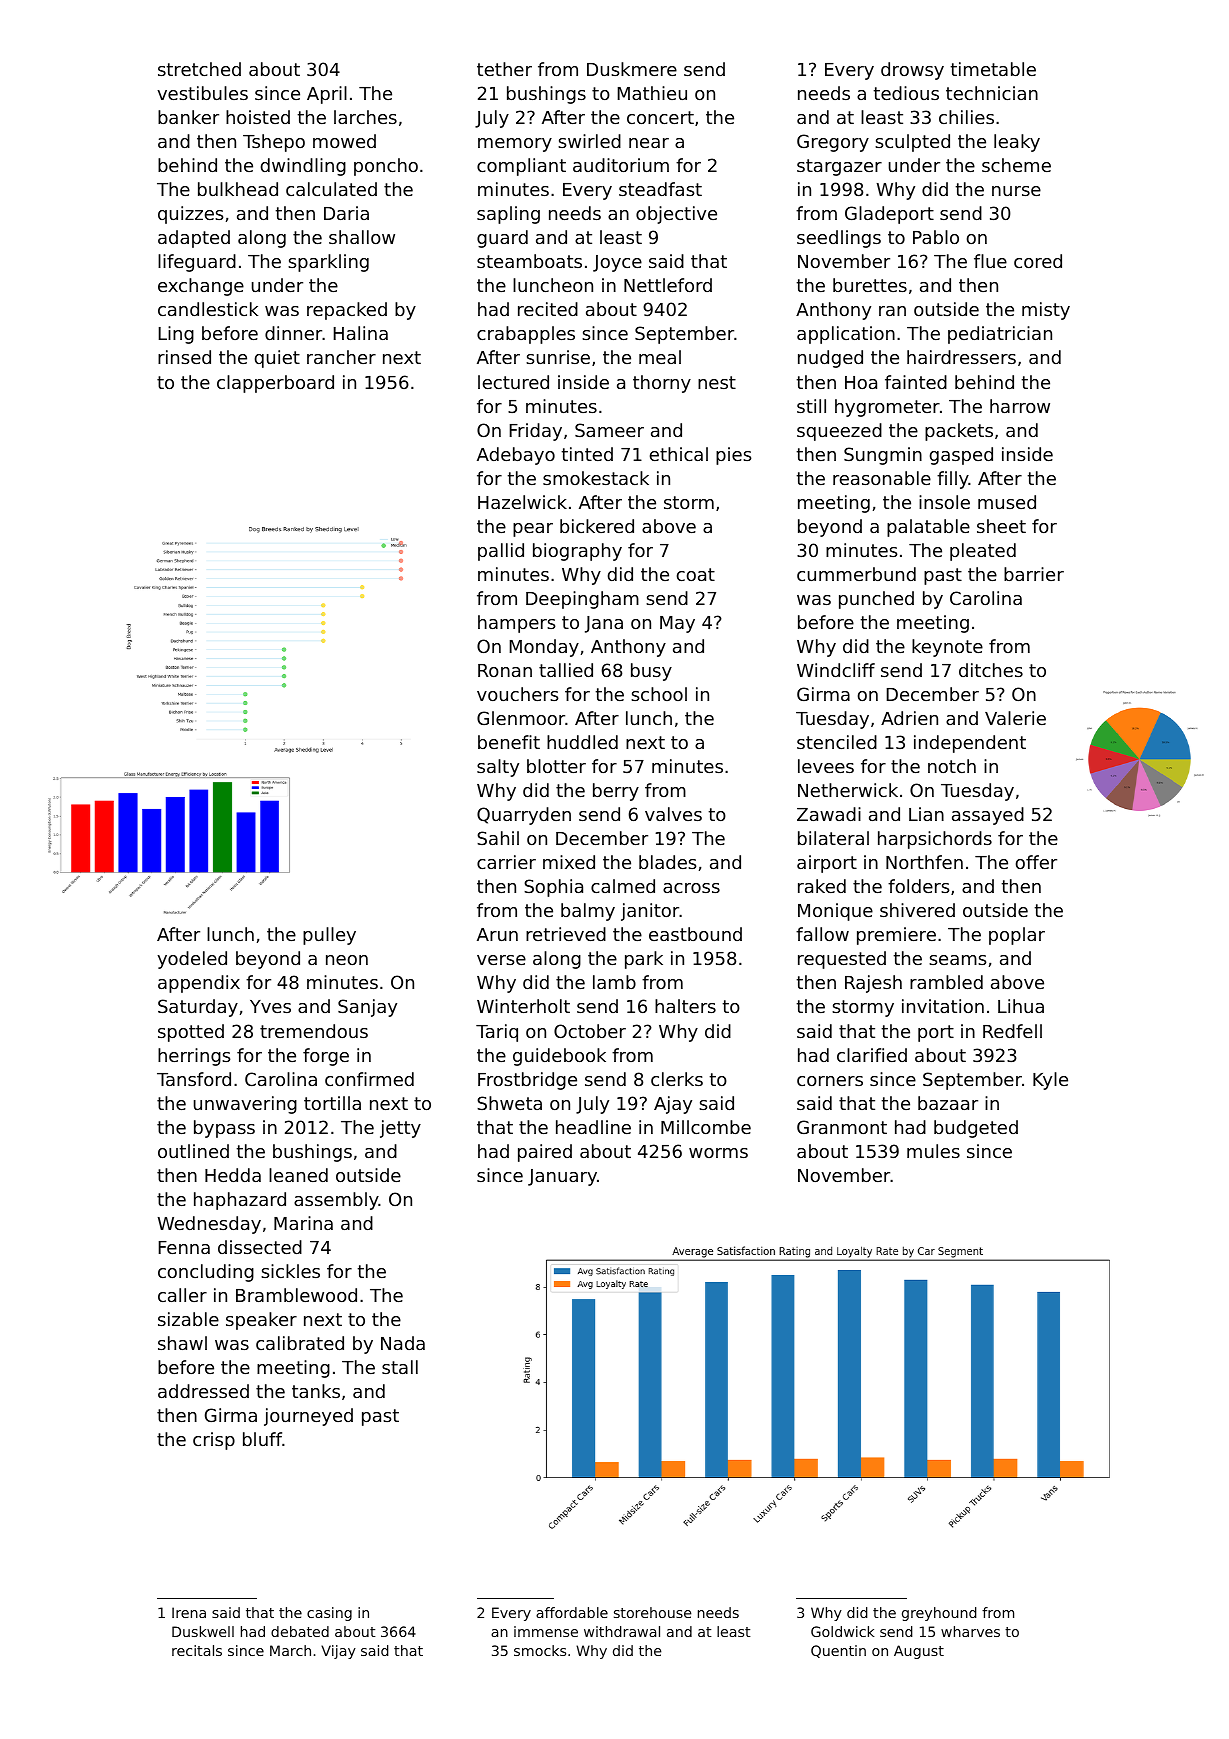  I want to click on jetty, so click(400, 1129).
